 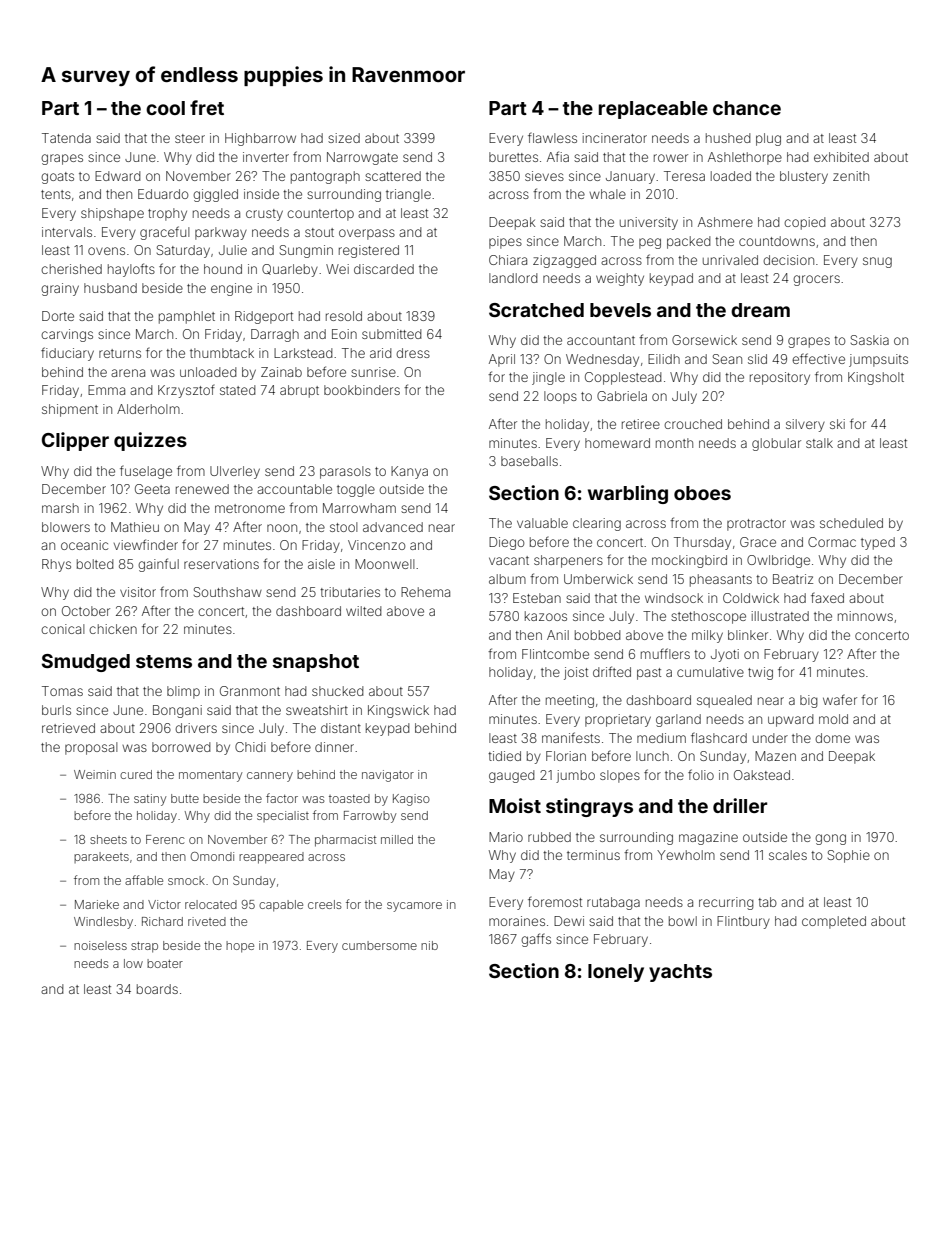 I want to click on accountant, so click(x=601, y=340).
